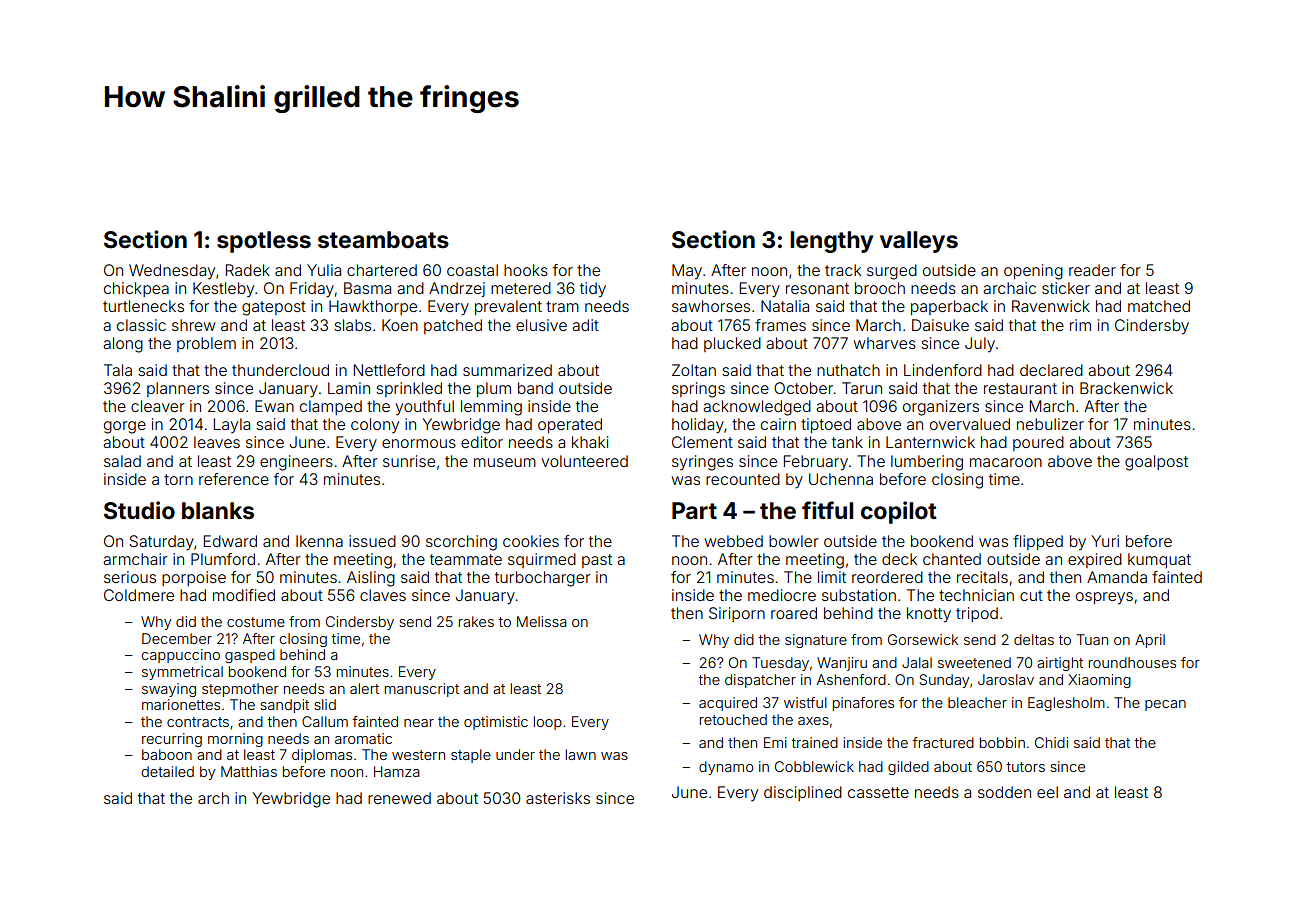 The width and height of the screenshot is (1308, 924). What do you see at coordinates (123, 345) in the screenshot?
I see `along` at bounding box center [123, 345].
